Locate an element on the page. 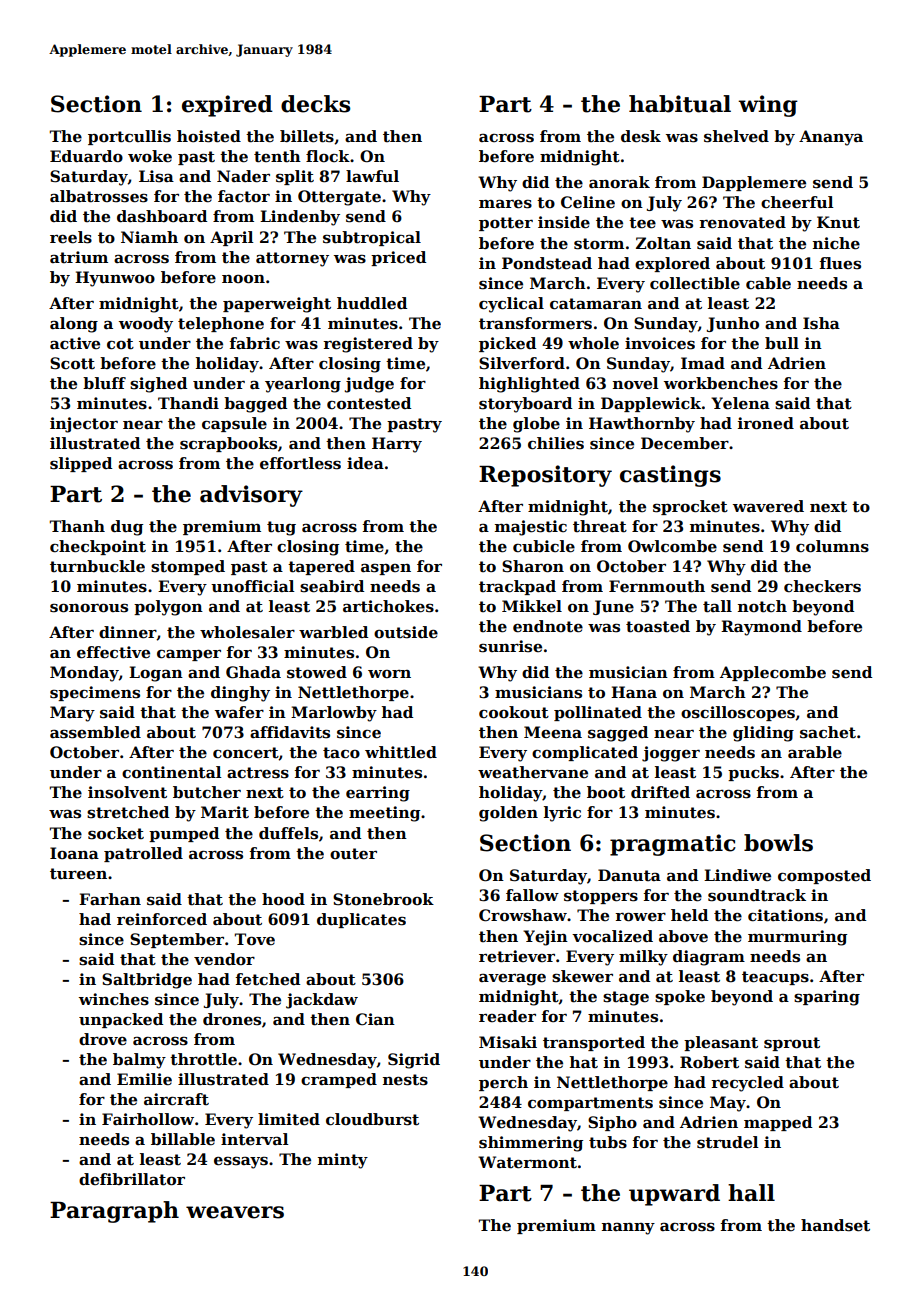 This document has height=1308, width=924. toasted is located at coordinates (658, 626).
